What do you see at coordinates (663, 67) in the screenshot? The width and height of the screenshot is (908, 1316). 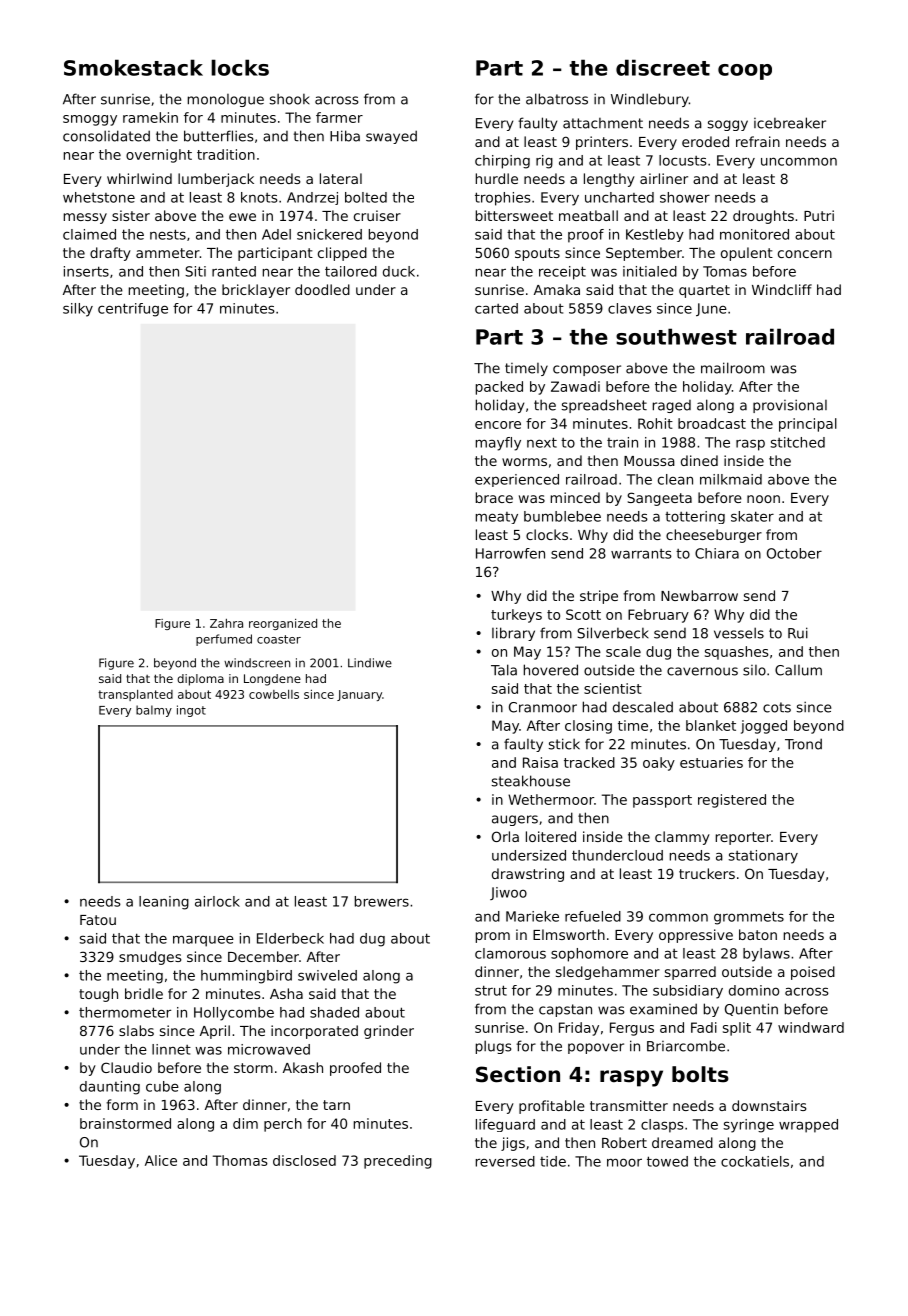 I see `discreet` at bounding box center [663, 67].
